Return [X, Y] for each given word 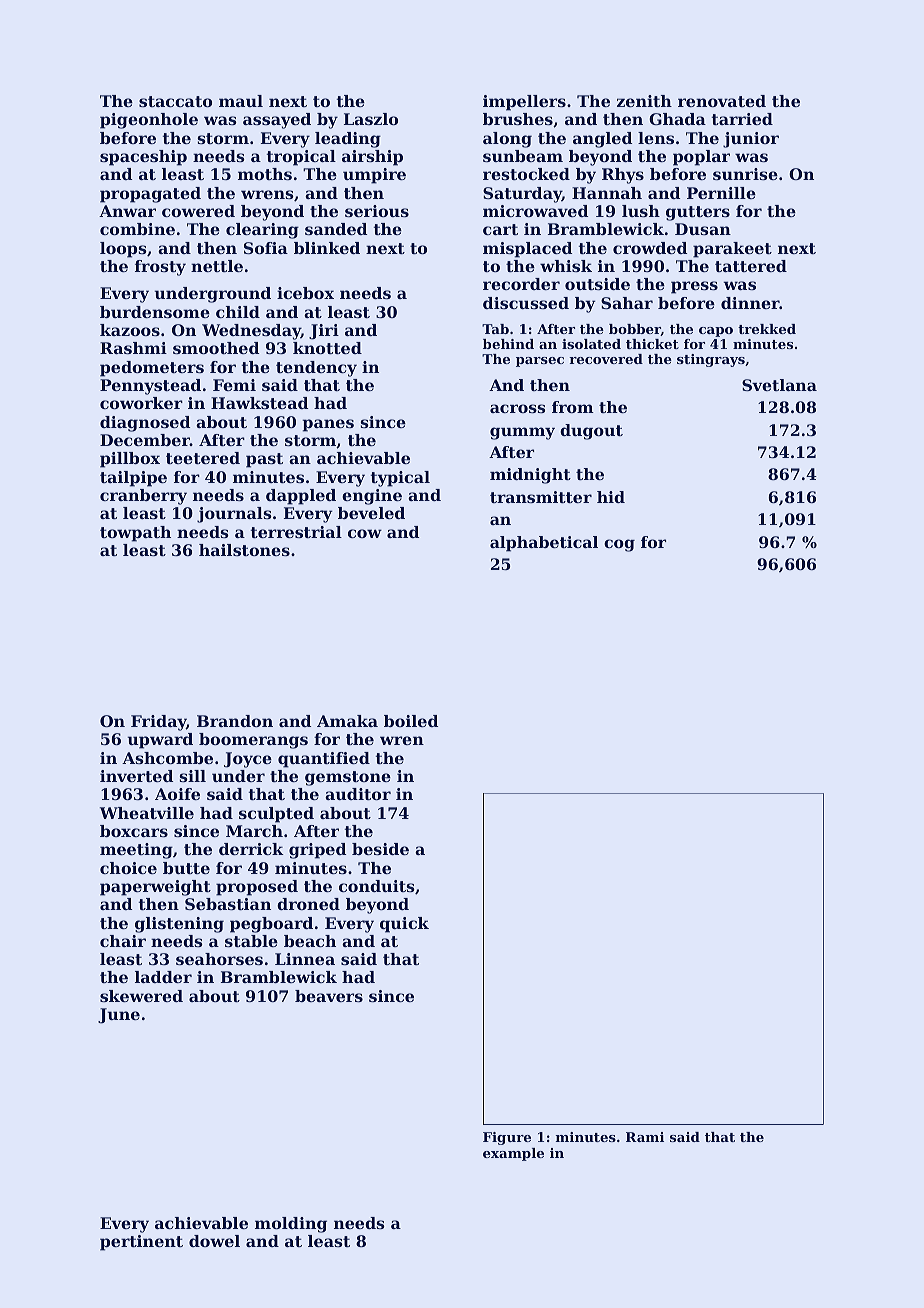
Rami [645, 1137]
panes [328, 425]
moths [265, 174]
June [119, 1016]
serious [377, 211]
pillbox [130, 460]
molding [291, 1225]
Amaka [347, 721]
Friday [158, 723]
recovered [606, 359]
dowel [214, 1241]
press [694, 287]
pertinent [141, 1243]
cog [619, 545]
